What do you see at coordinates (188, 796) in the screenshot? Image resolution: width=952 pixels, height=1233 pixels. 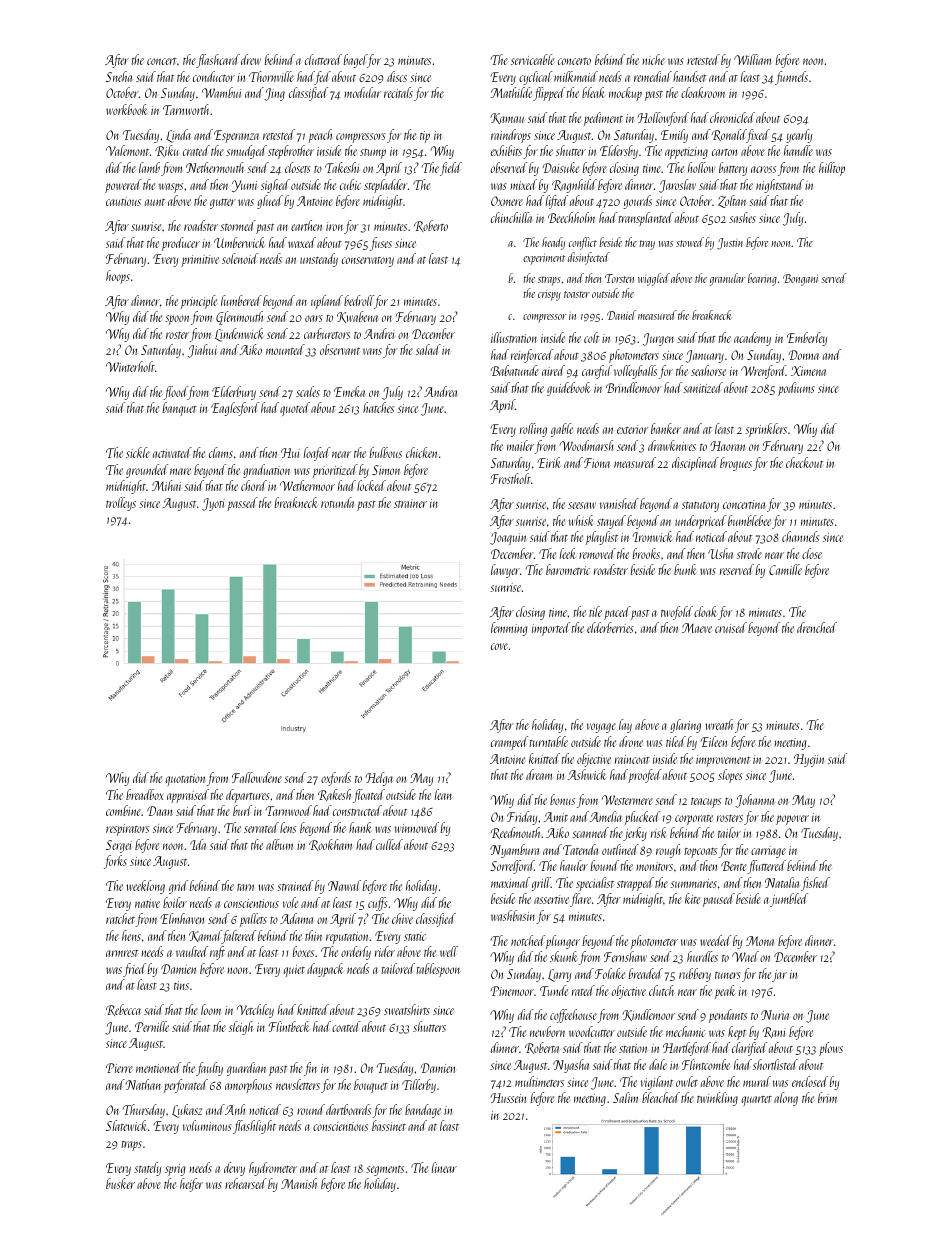 I see `appraised` at bounding box center [188, 796].
